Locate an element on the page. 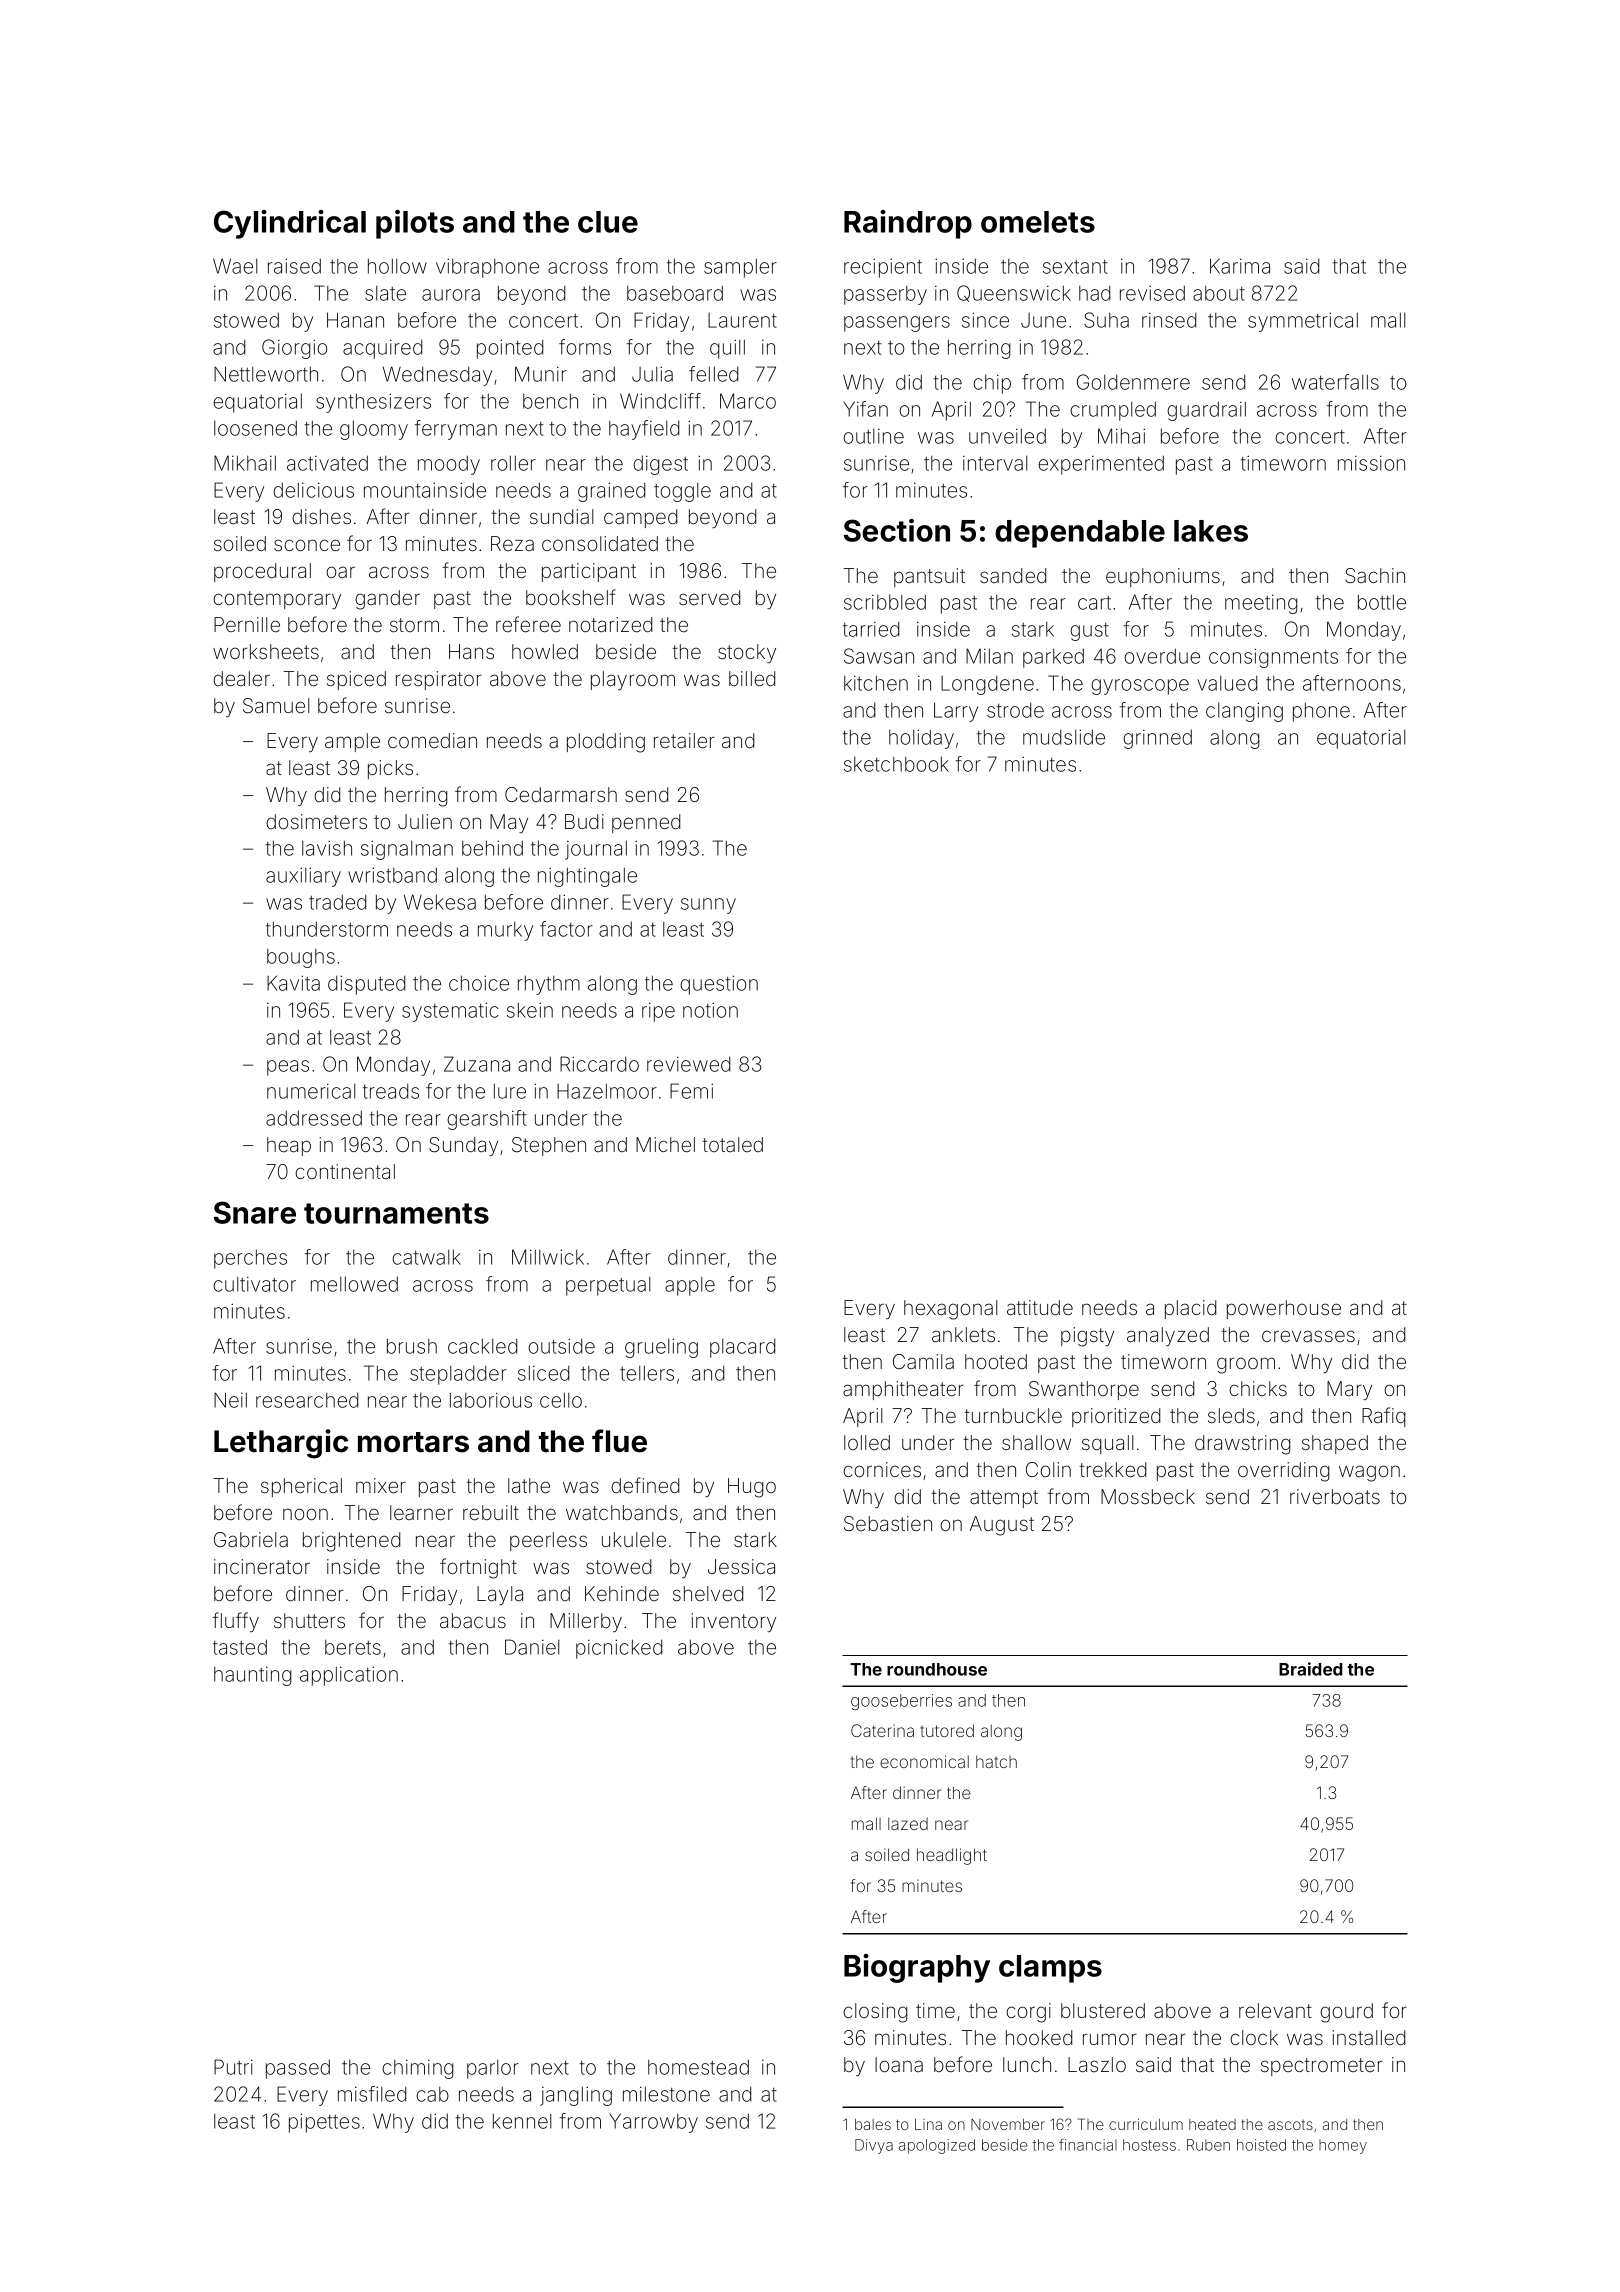  perches is located at coordinates (250, 1259).
